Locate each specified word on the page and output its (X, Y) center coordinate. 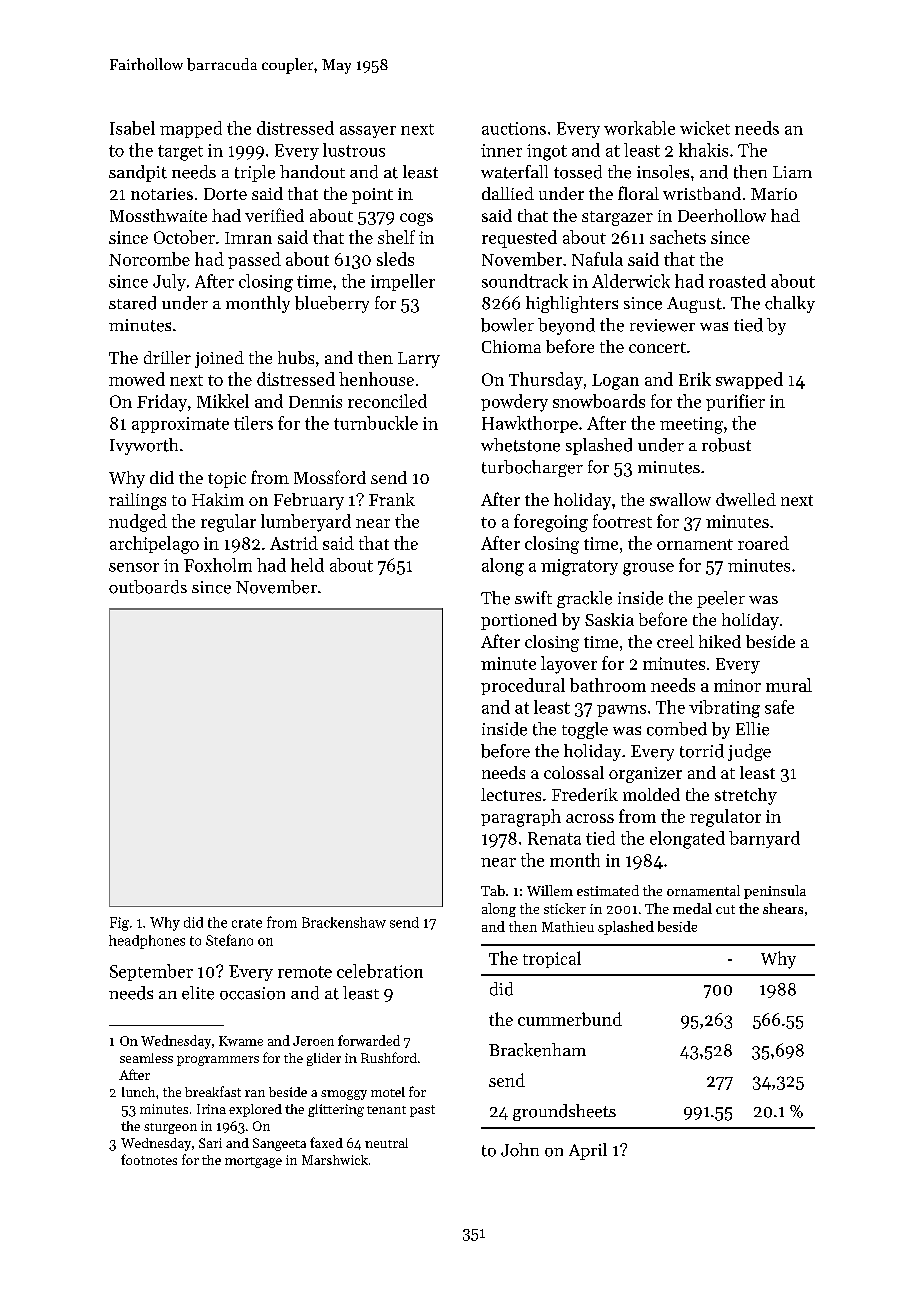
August (694, 305)
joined (219, 359)
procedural (523, 686)
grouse (648, 569)
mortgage (253, 1162)
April (588, 1151)
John (520, 1150)
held (307, 565)
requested (519, 239)
